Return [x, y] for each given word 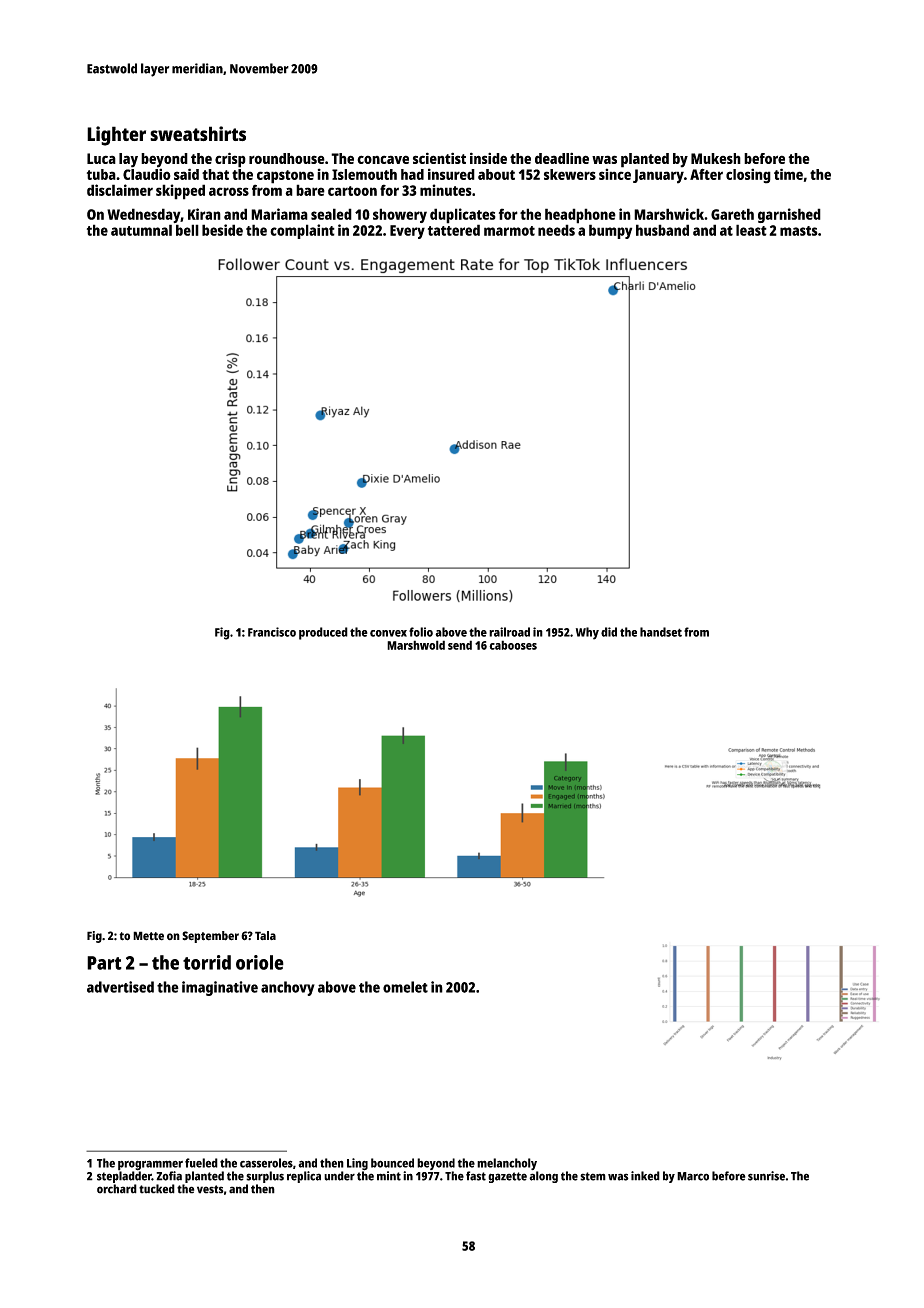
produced [323, 633]
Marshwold [416, 645]
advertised [120, 987]
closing [748, 176]
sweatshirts [198, 133]
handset [661, 632]
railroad [509, 632]
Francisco [272, 632]
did [609, 632]
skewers [570, 174]
